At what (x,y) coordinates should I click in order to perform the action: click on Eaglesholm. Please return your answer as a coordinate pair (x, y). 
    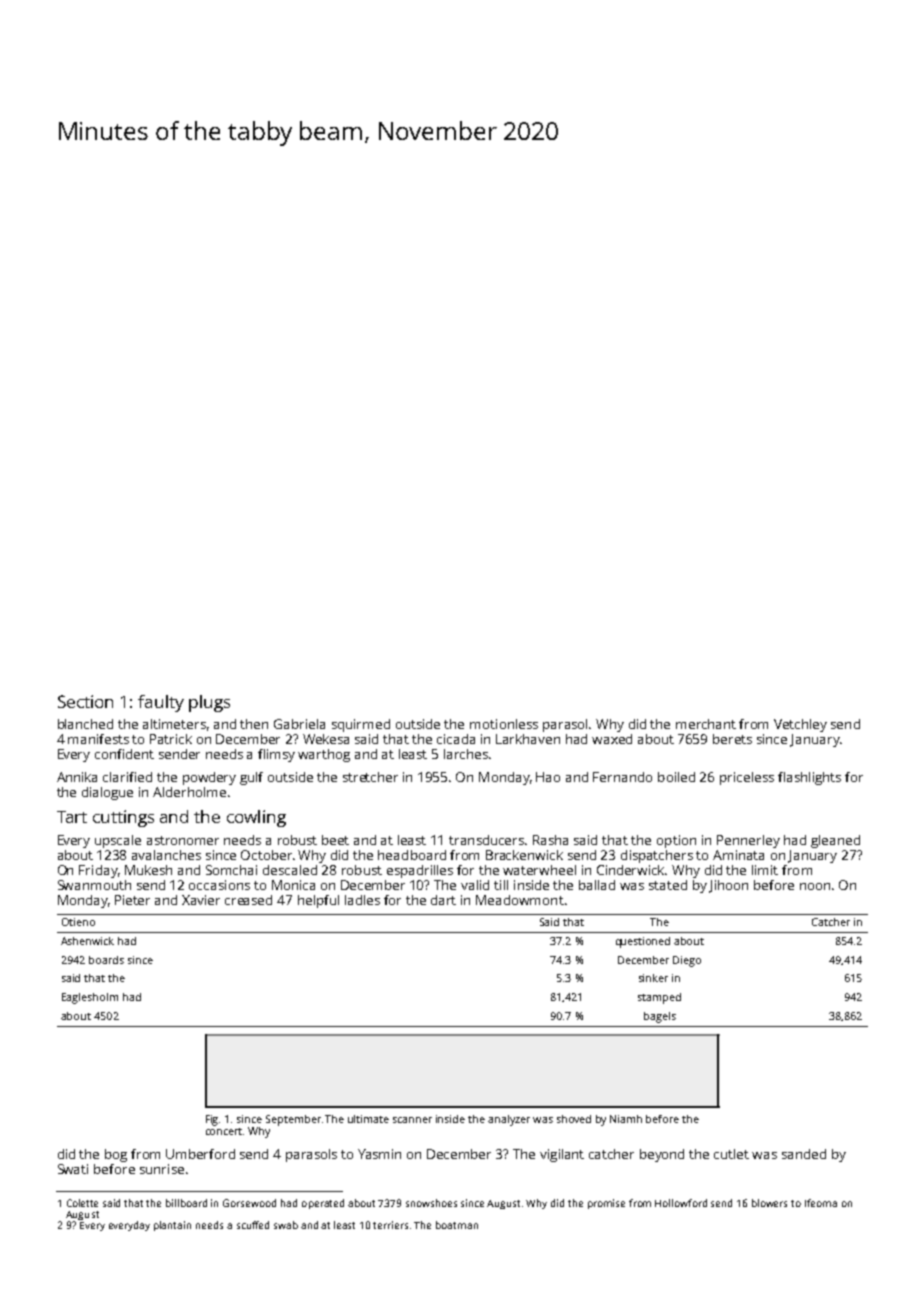
    Looking at the image, I should click on (90, 998).
